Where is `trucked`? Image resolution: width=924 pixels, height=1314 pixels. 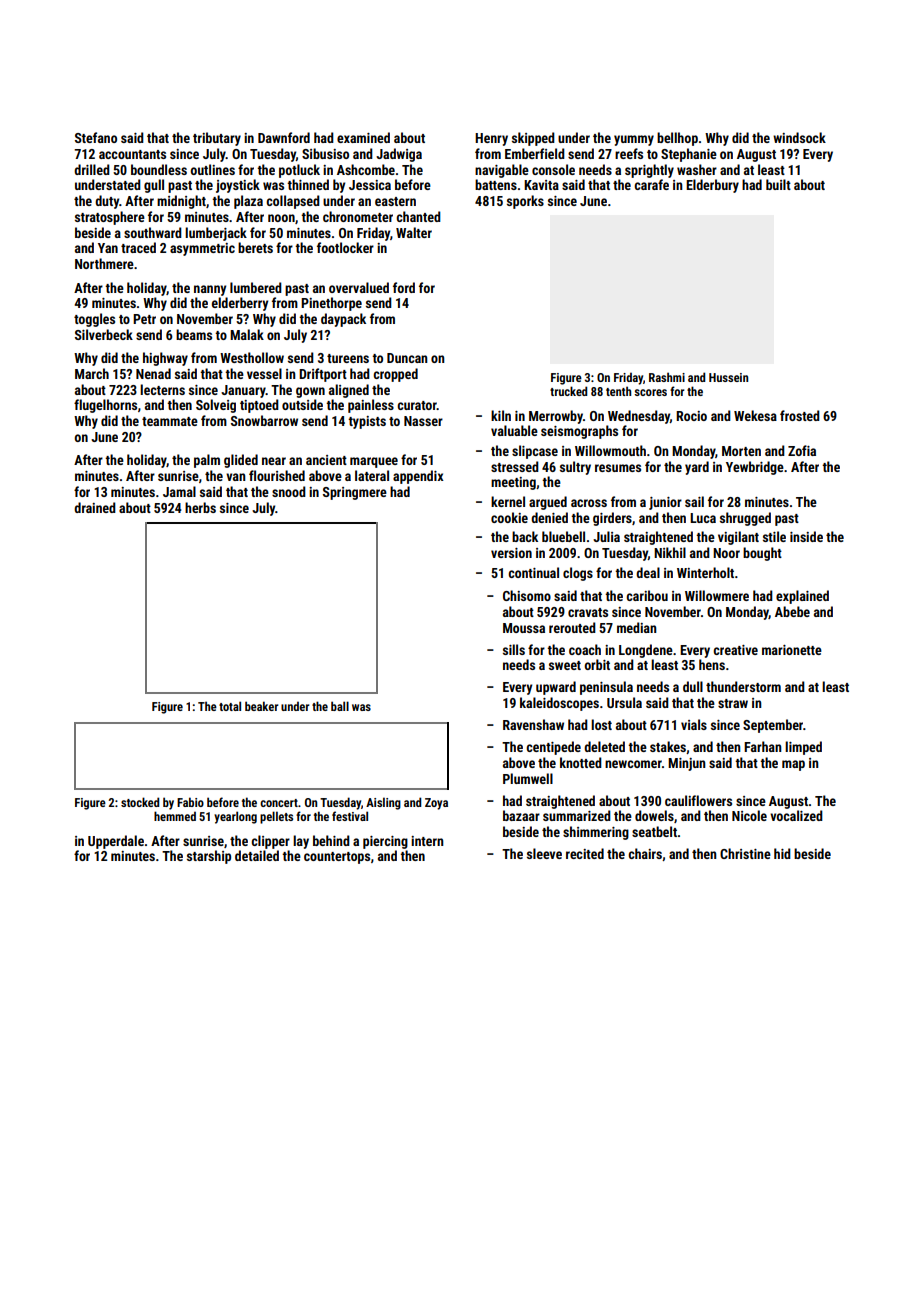 trucked is located at coordinates (568, 391).
